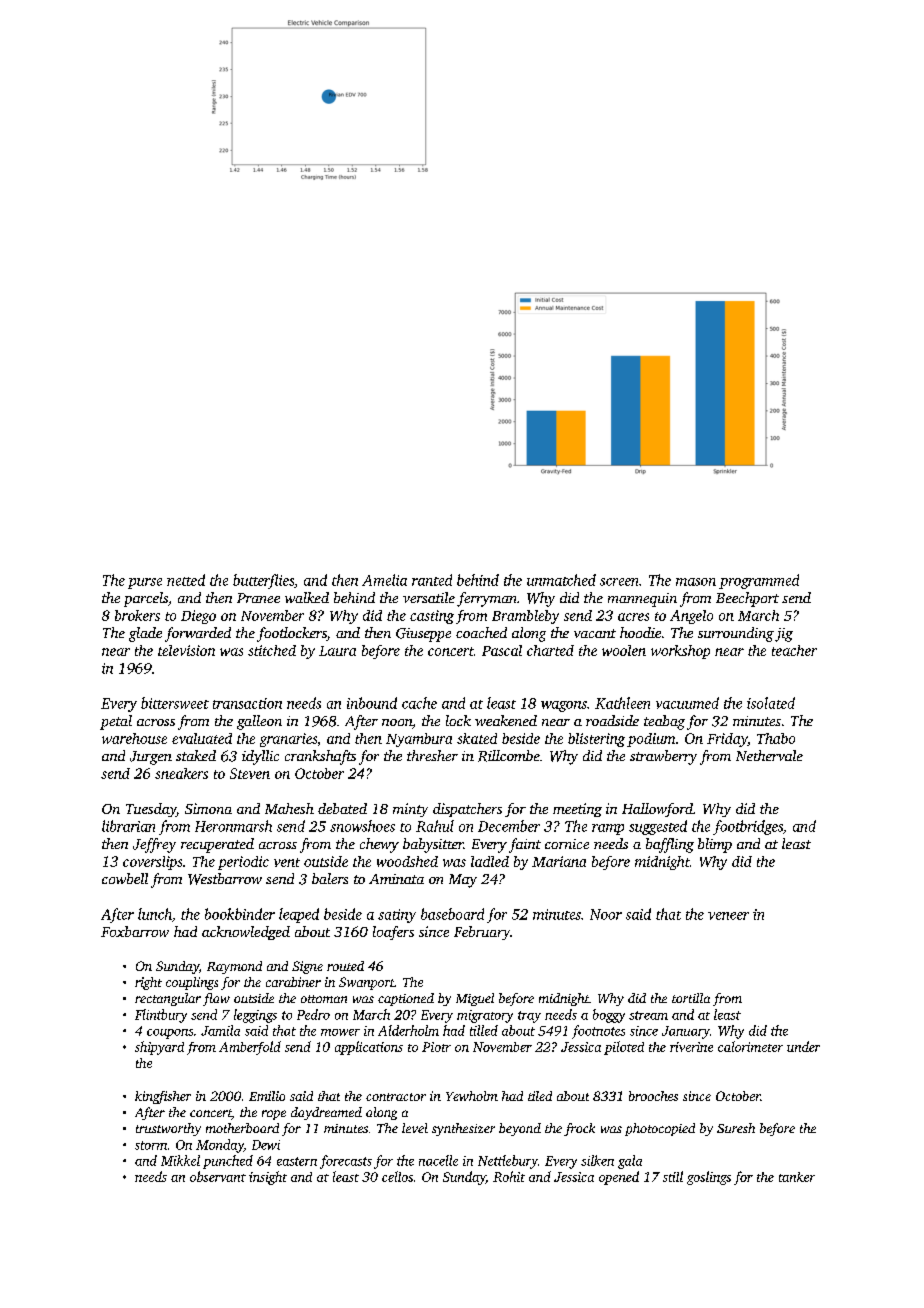 The width and height of the screenshot is (924, 1308). Describe the element at coordinates (680, 652) in the screenshot. I see `workshop` at that location.
